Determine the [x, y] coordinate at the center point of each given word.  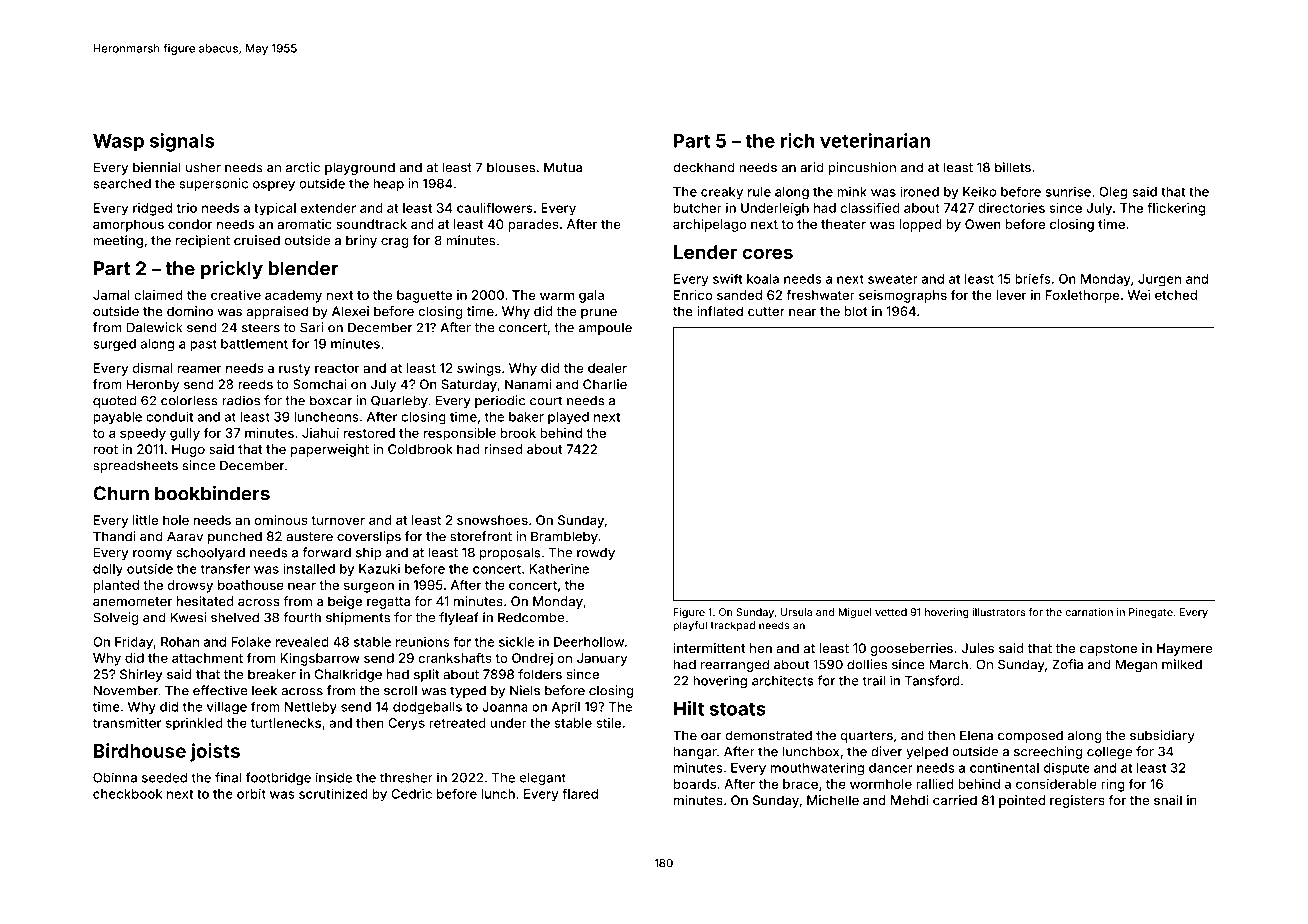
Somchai [319, 384]
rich [797, 140]
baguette [424, 296]
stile [608, 723]
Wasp [118, 143]
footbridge [278, 779]
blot [856, 311]
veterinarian [875, 140]
